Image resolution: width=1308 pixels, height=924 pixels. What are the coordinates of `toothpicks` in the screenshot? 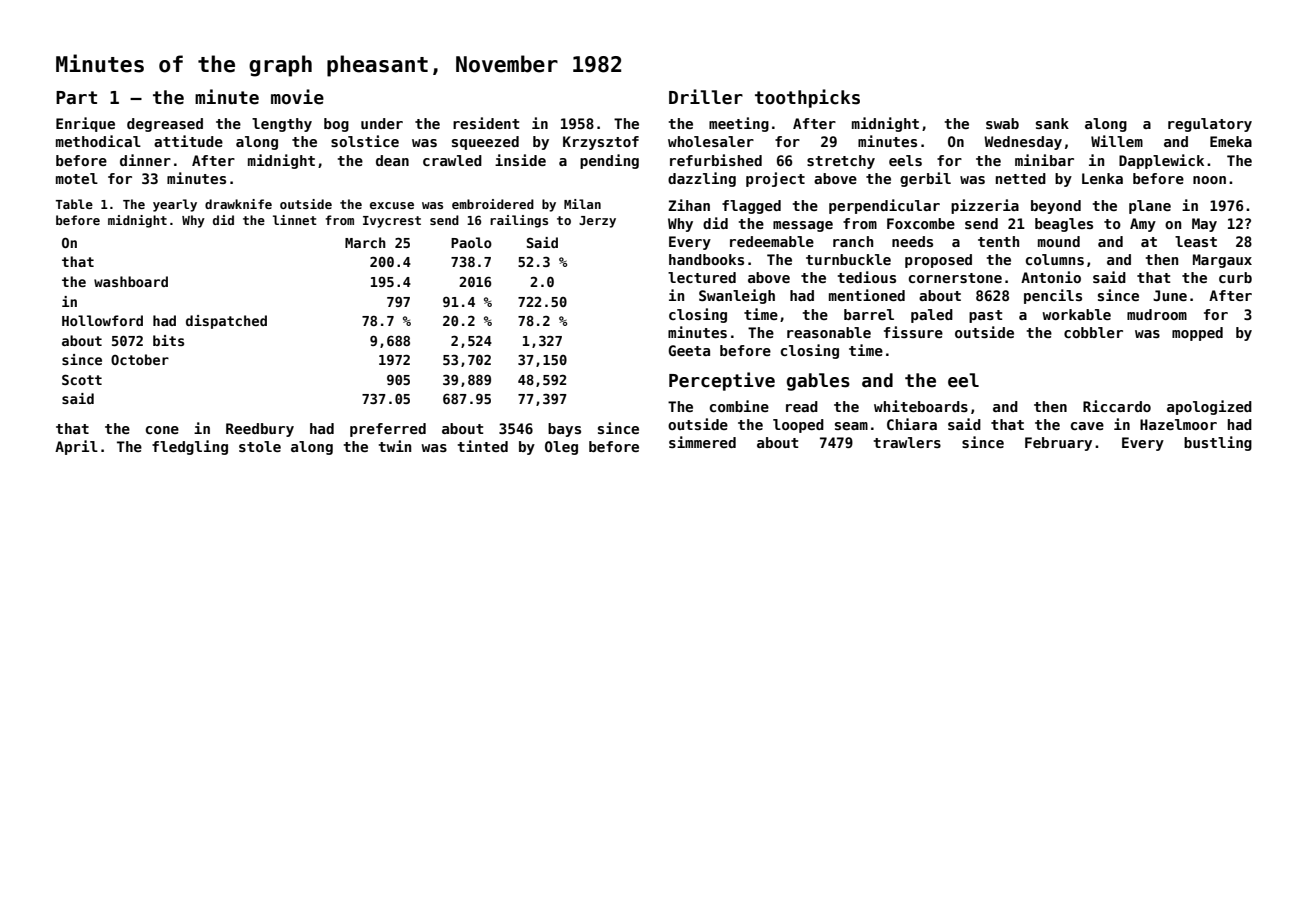 It's located at (807, 98).
